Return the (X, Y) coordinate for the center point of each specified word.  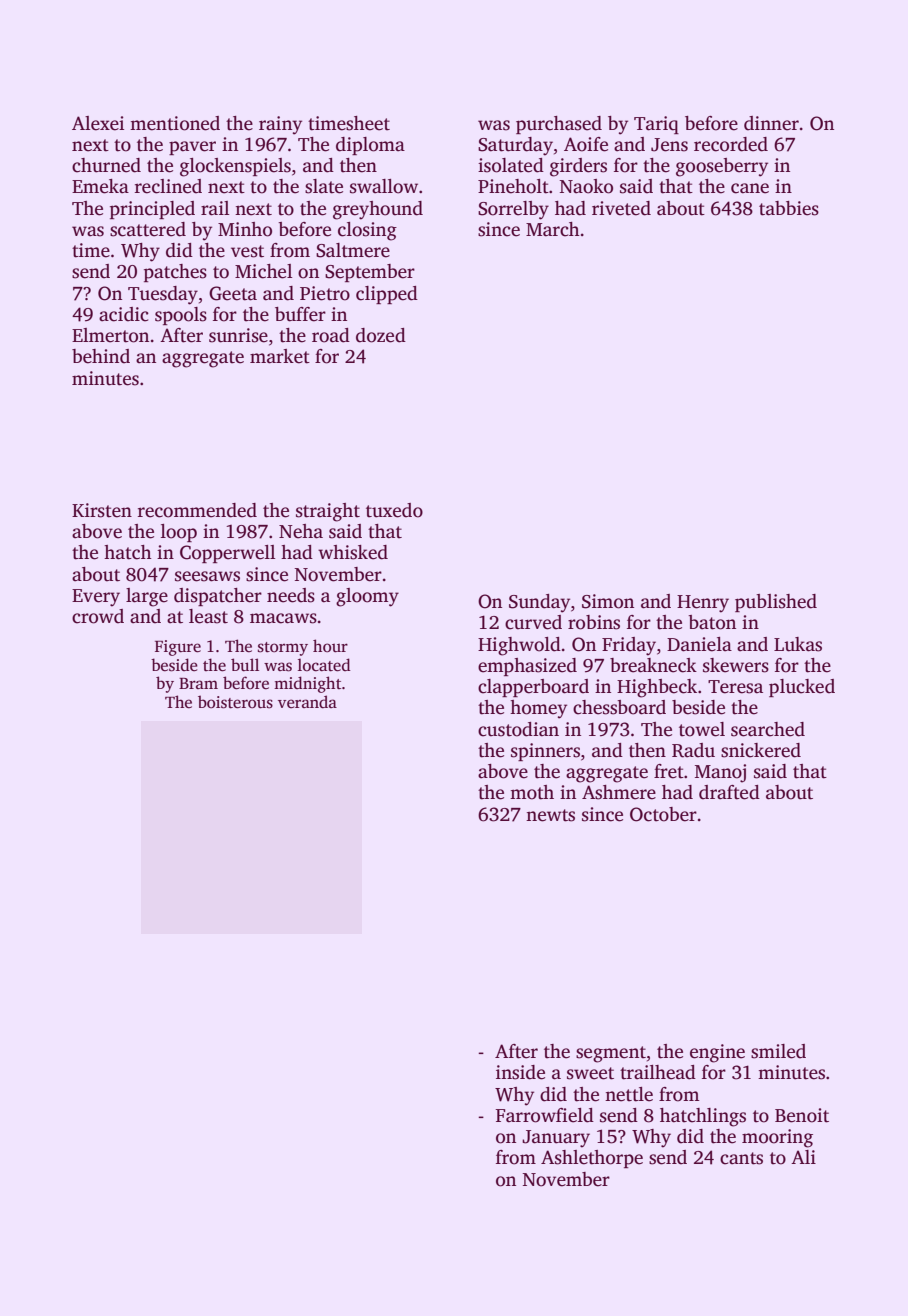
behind (101, 356)
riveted (621, 208)
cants (741, 1158)
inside (520, 1072)
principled (152, 210)
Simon (608, 601)
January (556, 1139)
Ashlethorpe (592, 1159)
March (553, 229)
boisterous (235, 702)
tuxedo (394, 510)
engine (717, 1053)
